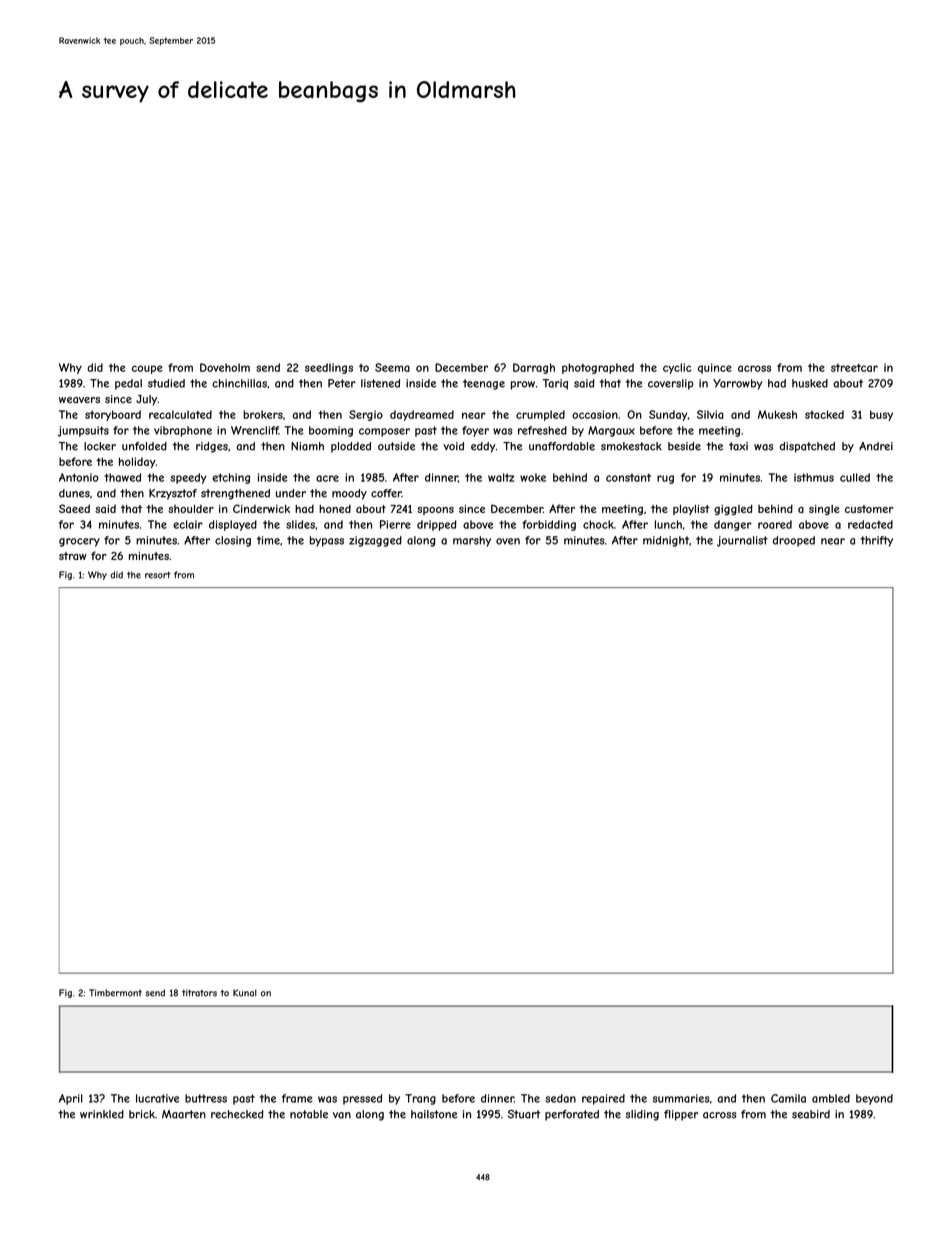  What do you see at coordinates (102, 1114) in the screenshot?
I see `wrinkled` at bounding box center [102, 1114].
